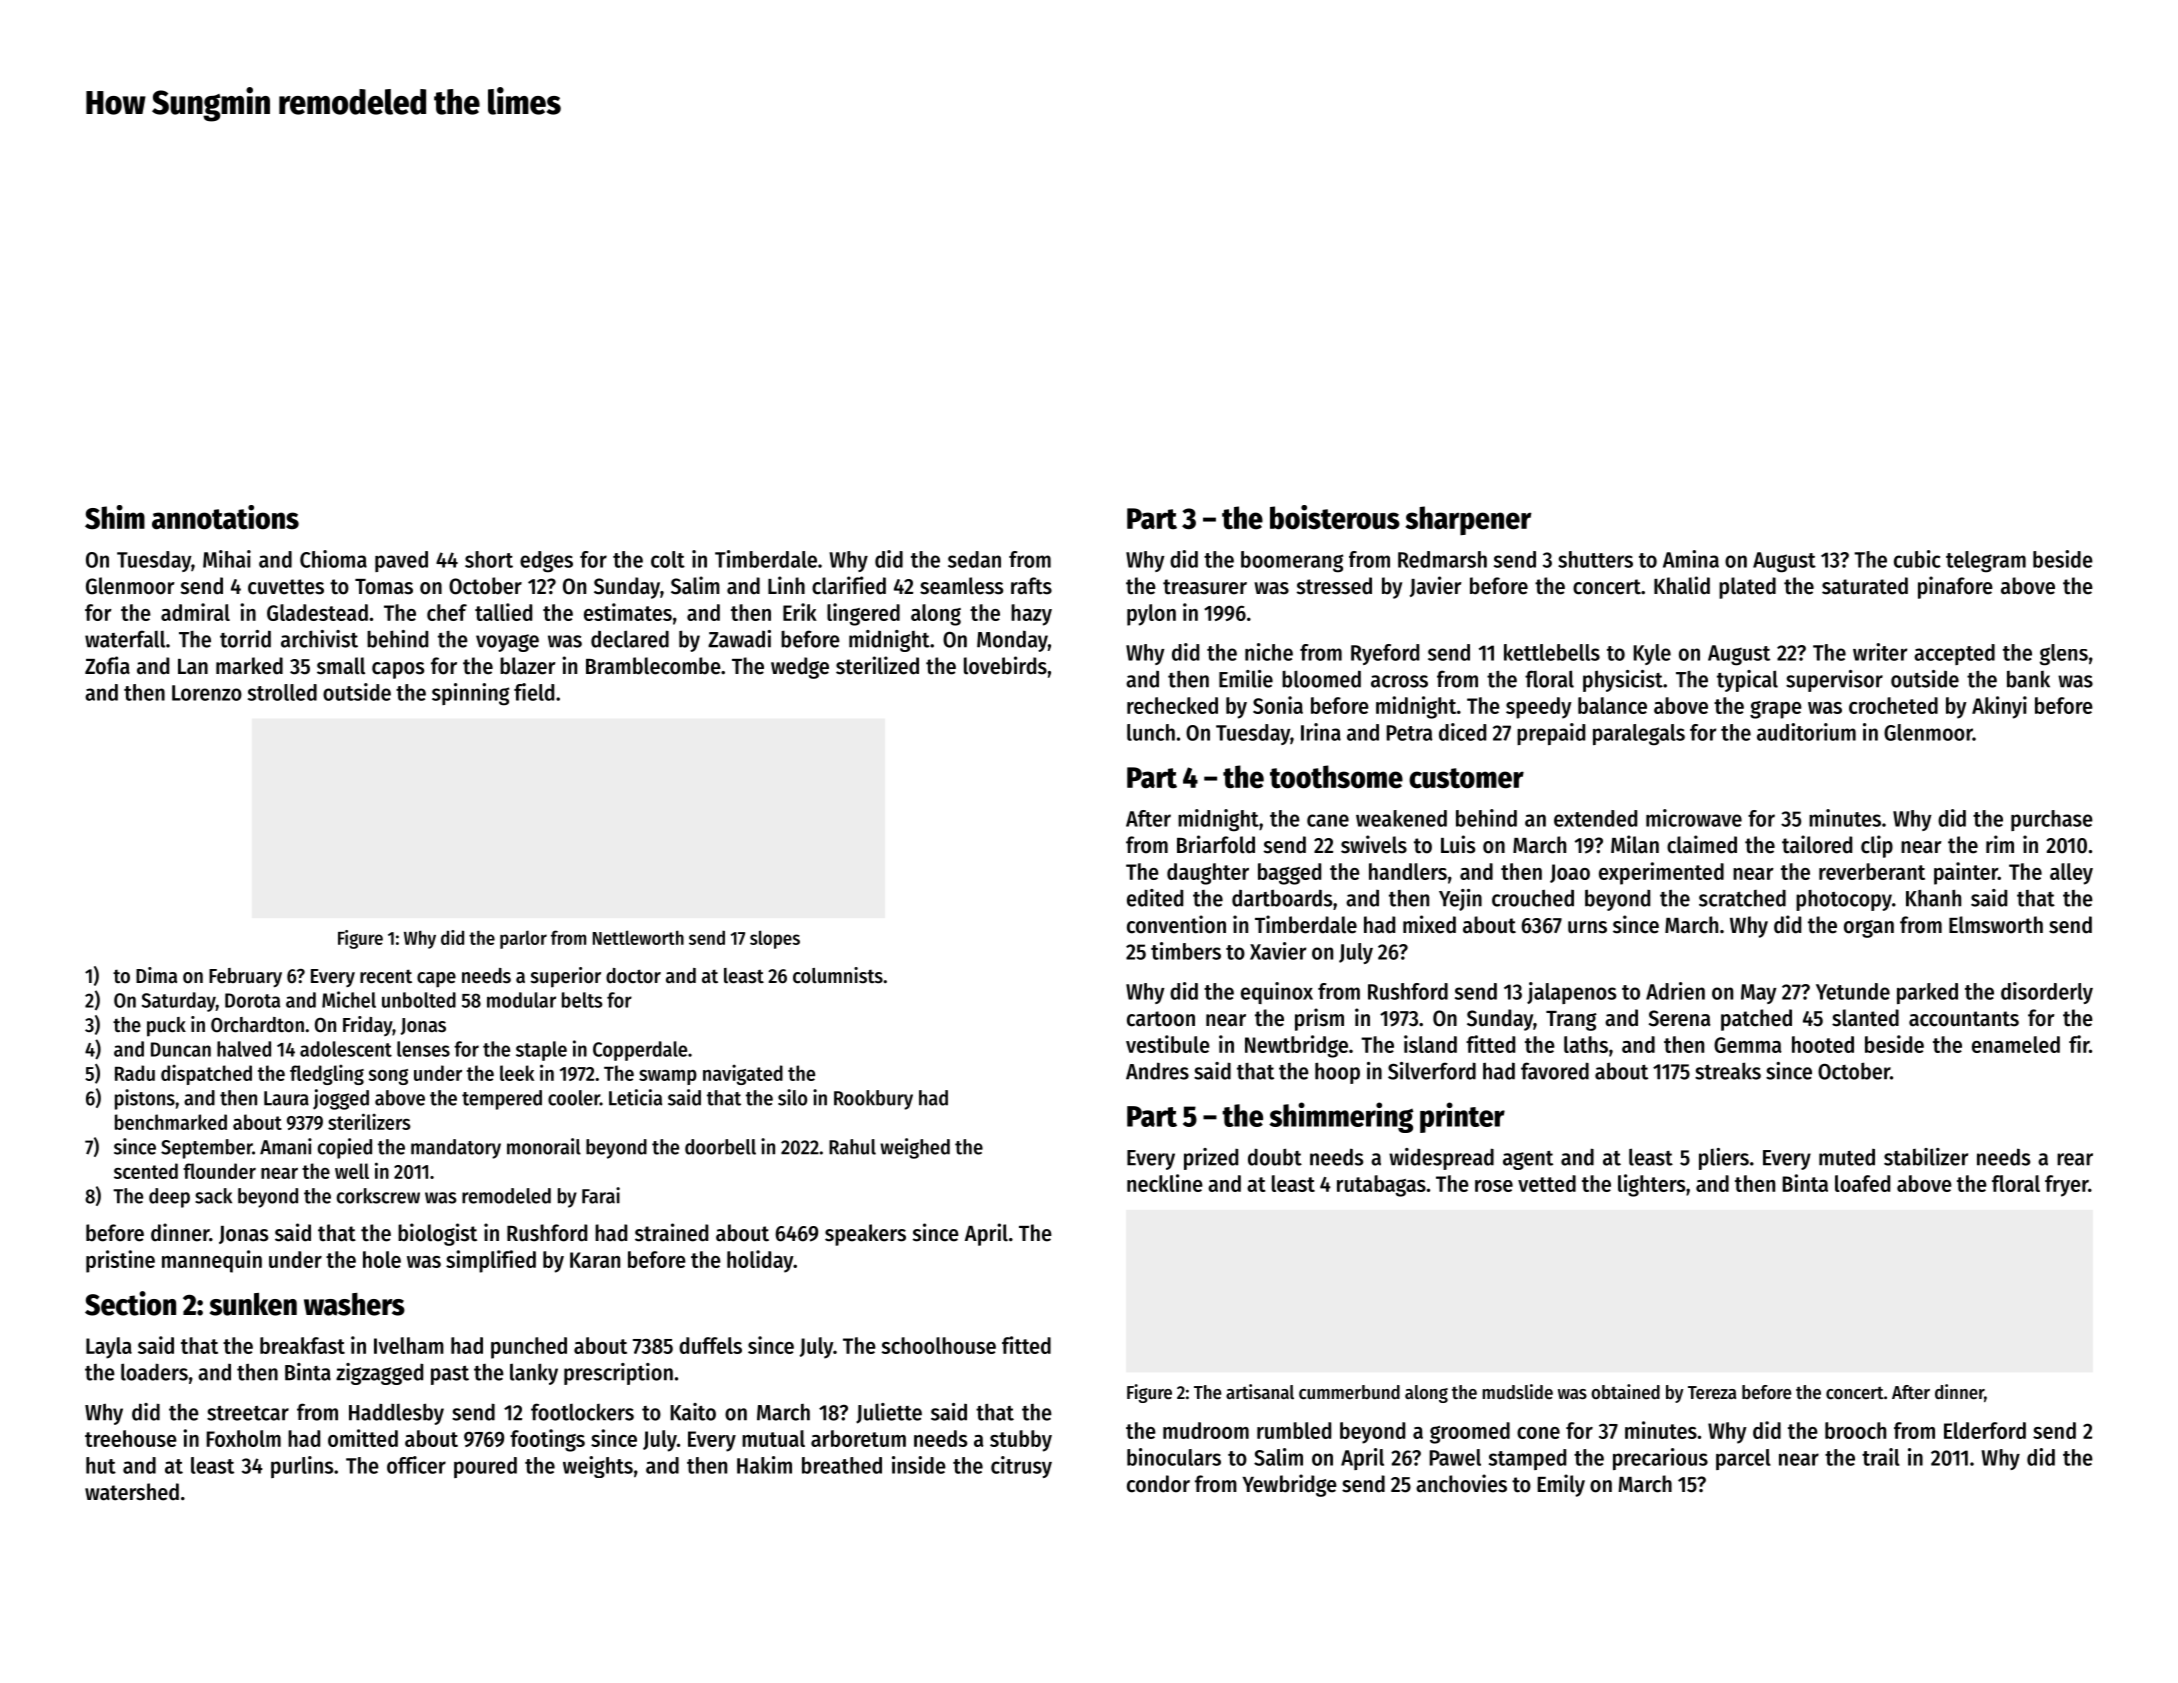 The width and height of the image is (2178, 1683). I want to click on sharpener, so click(1468, 520).
